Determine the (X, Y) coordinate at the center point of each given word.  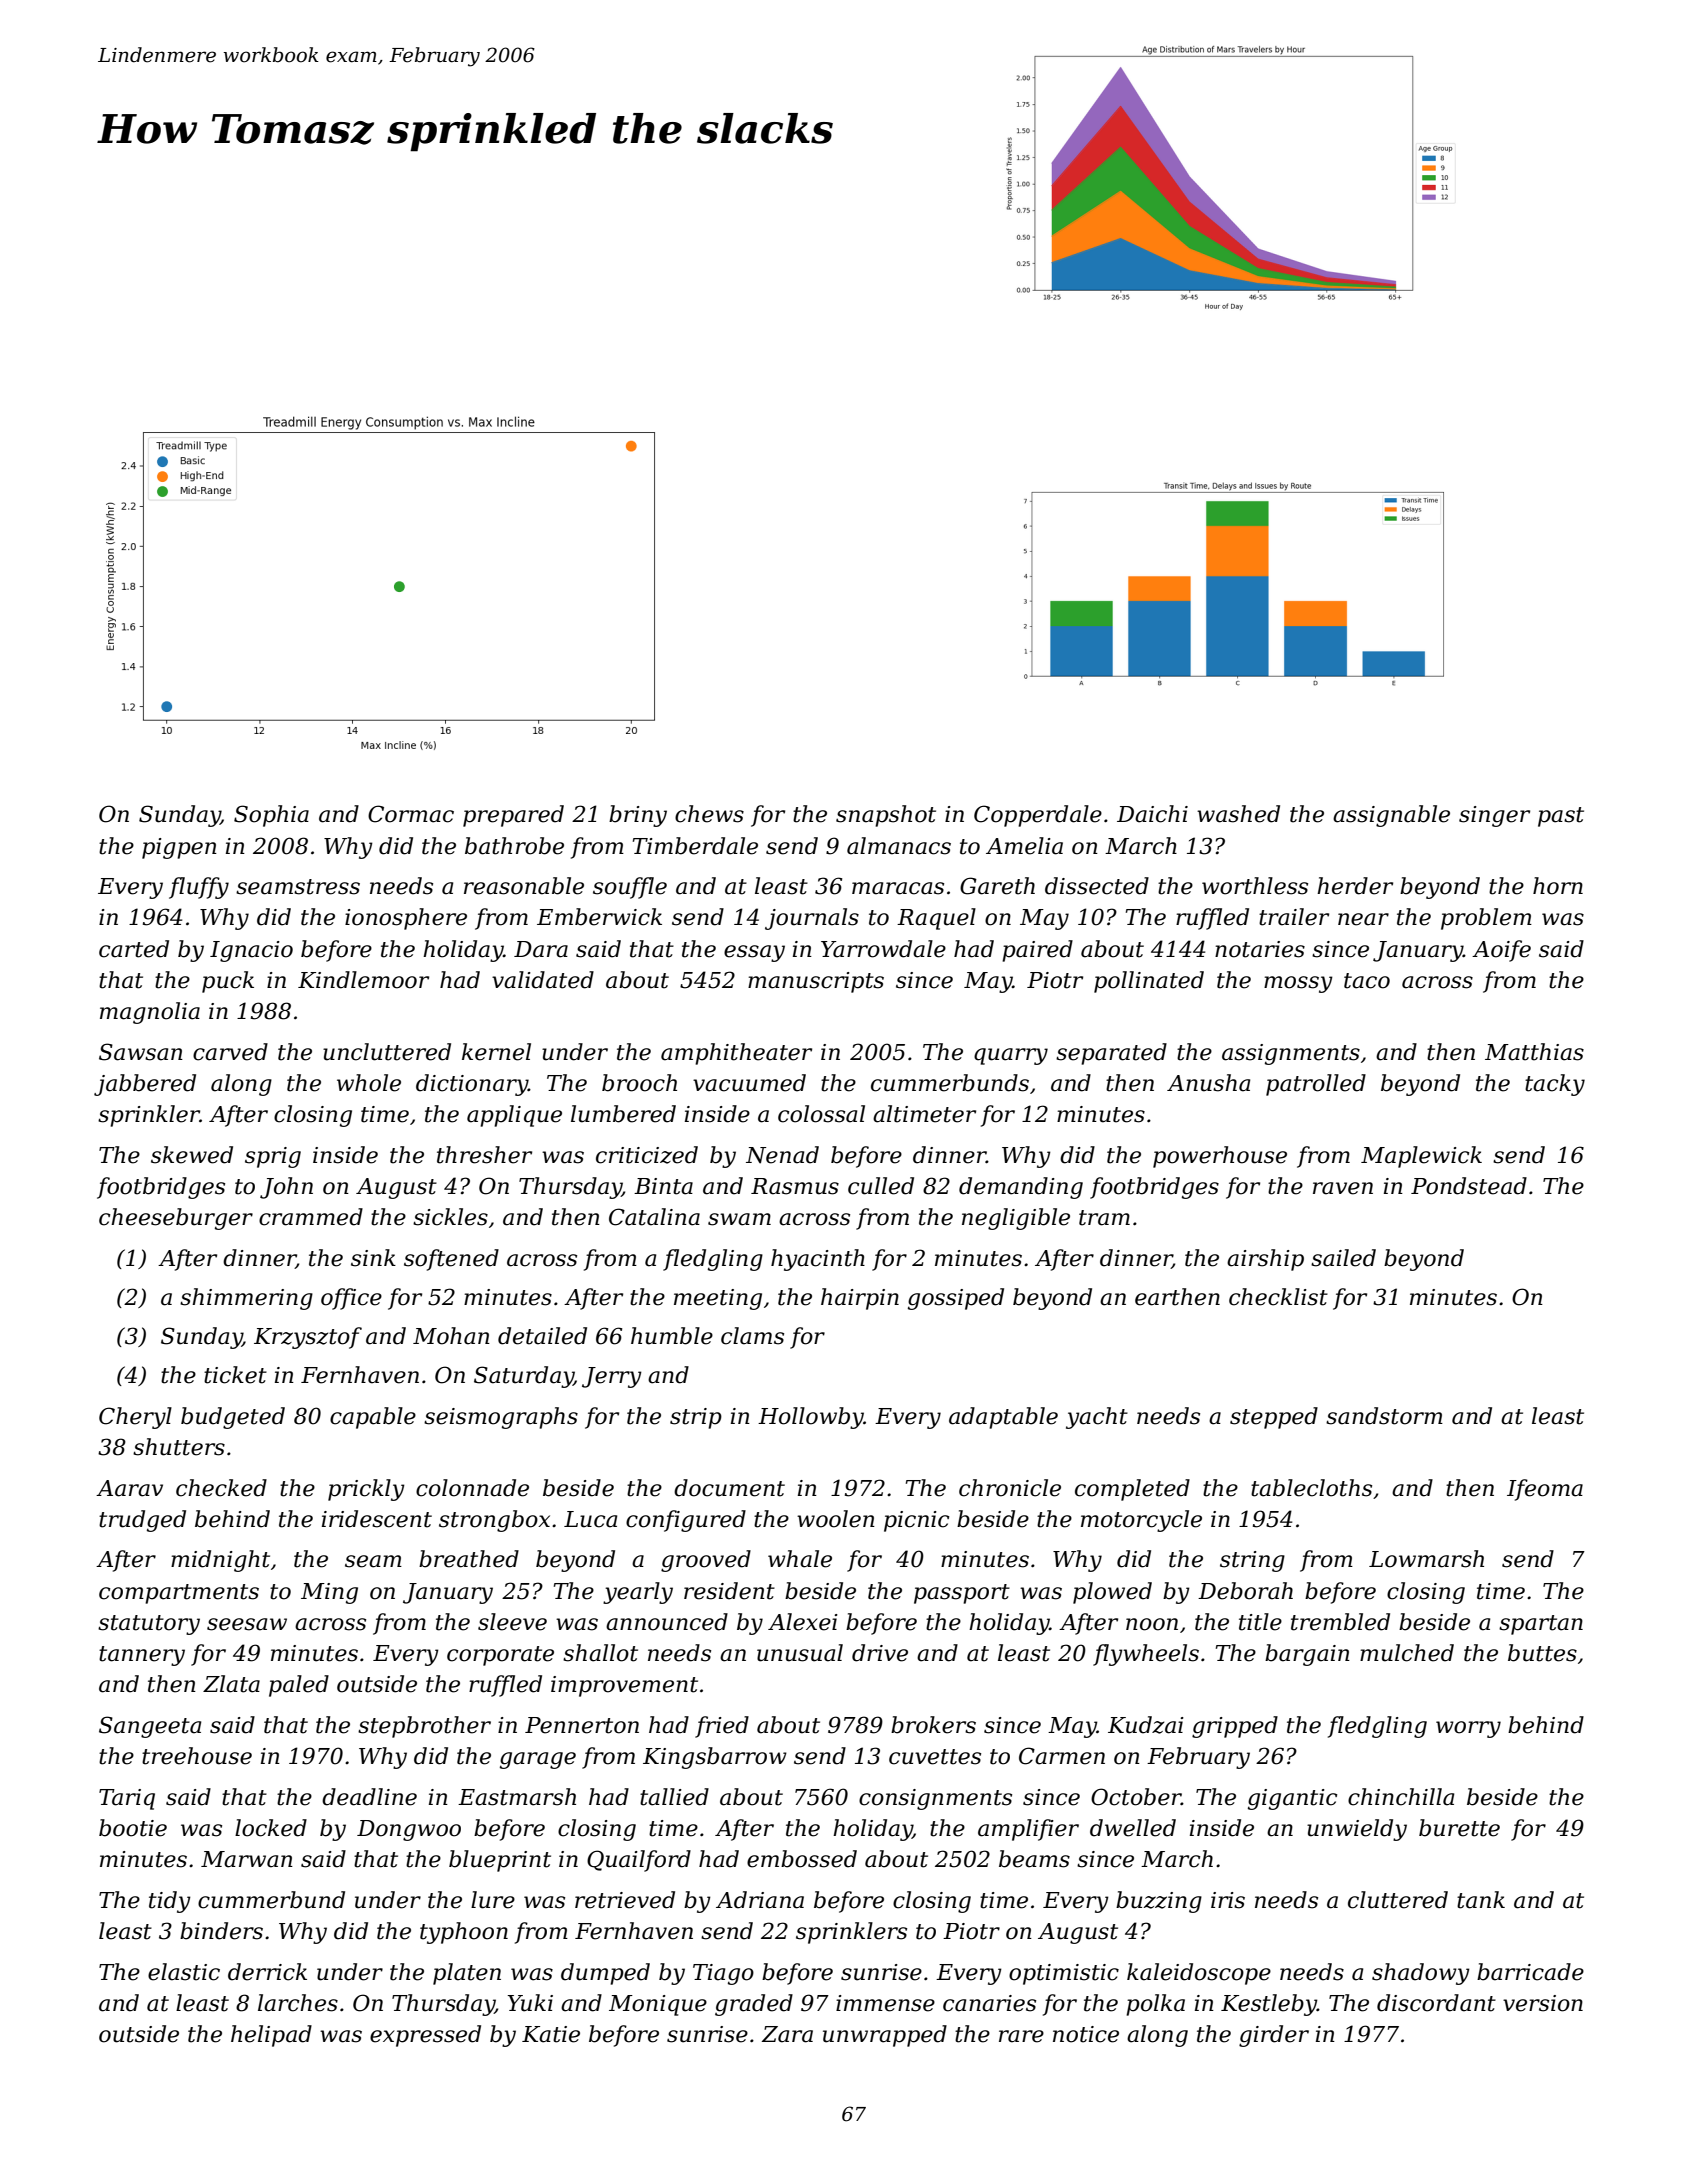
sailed (1343, 1258)
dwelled (1133, 1828)
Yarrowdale (883, 949)
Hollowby (811, 1418)
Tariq (127, 1799)
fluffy (199, 888)
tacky (1555, 1085)
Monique (658, 2005)
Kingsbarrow (715, 1758)
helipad (271, 2036)
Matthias (1534, 1052)
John (286, 1188)
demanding (1021, 1188)
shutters (179, 1447)
